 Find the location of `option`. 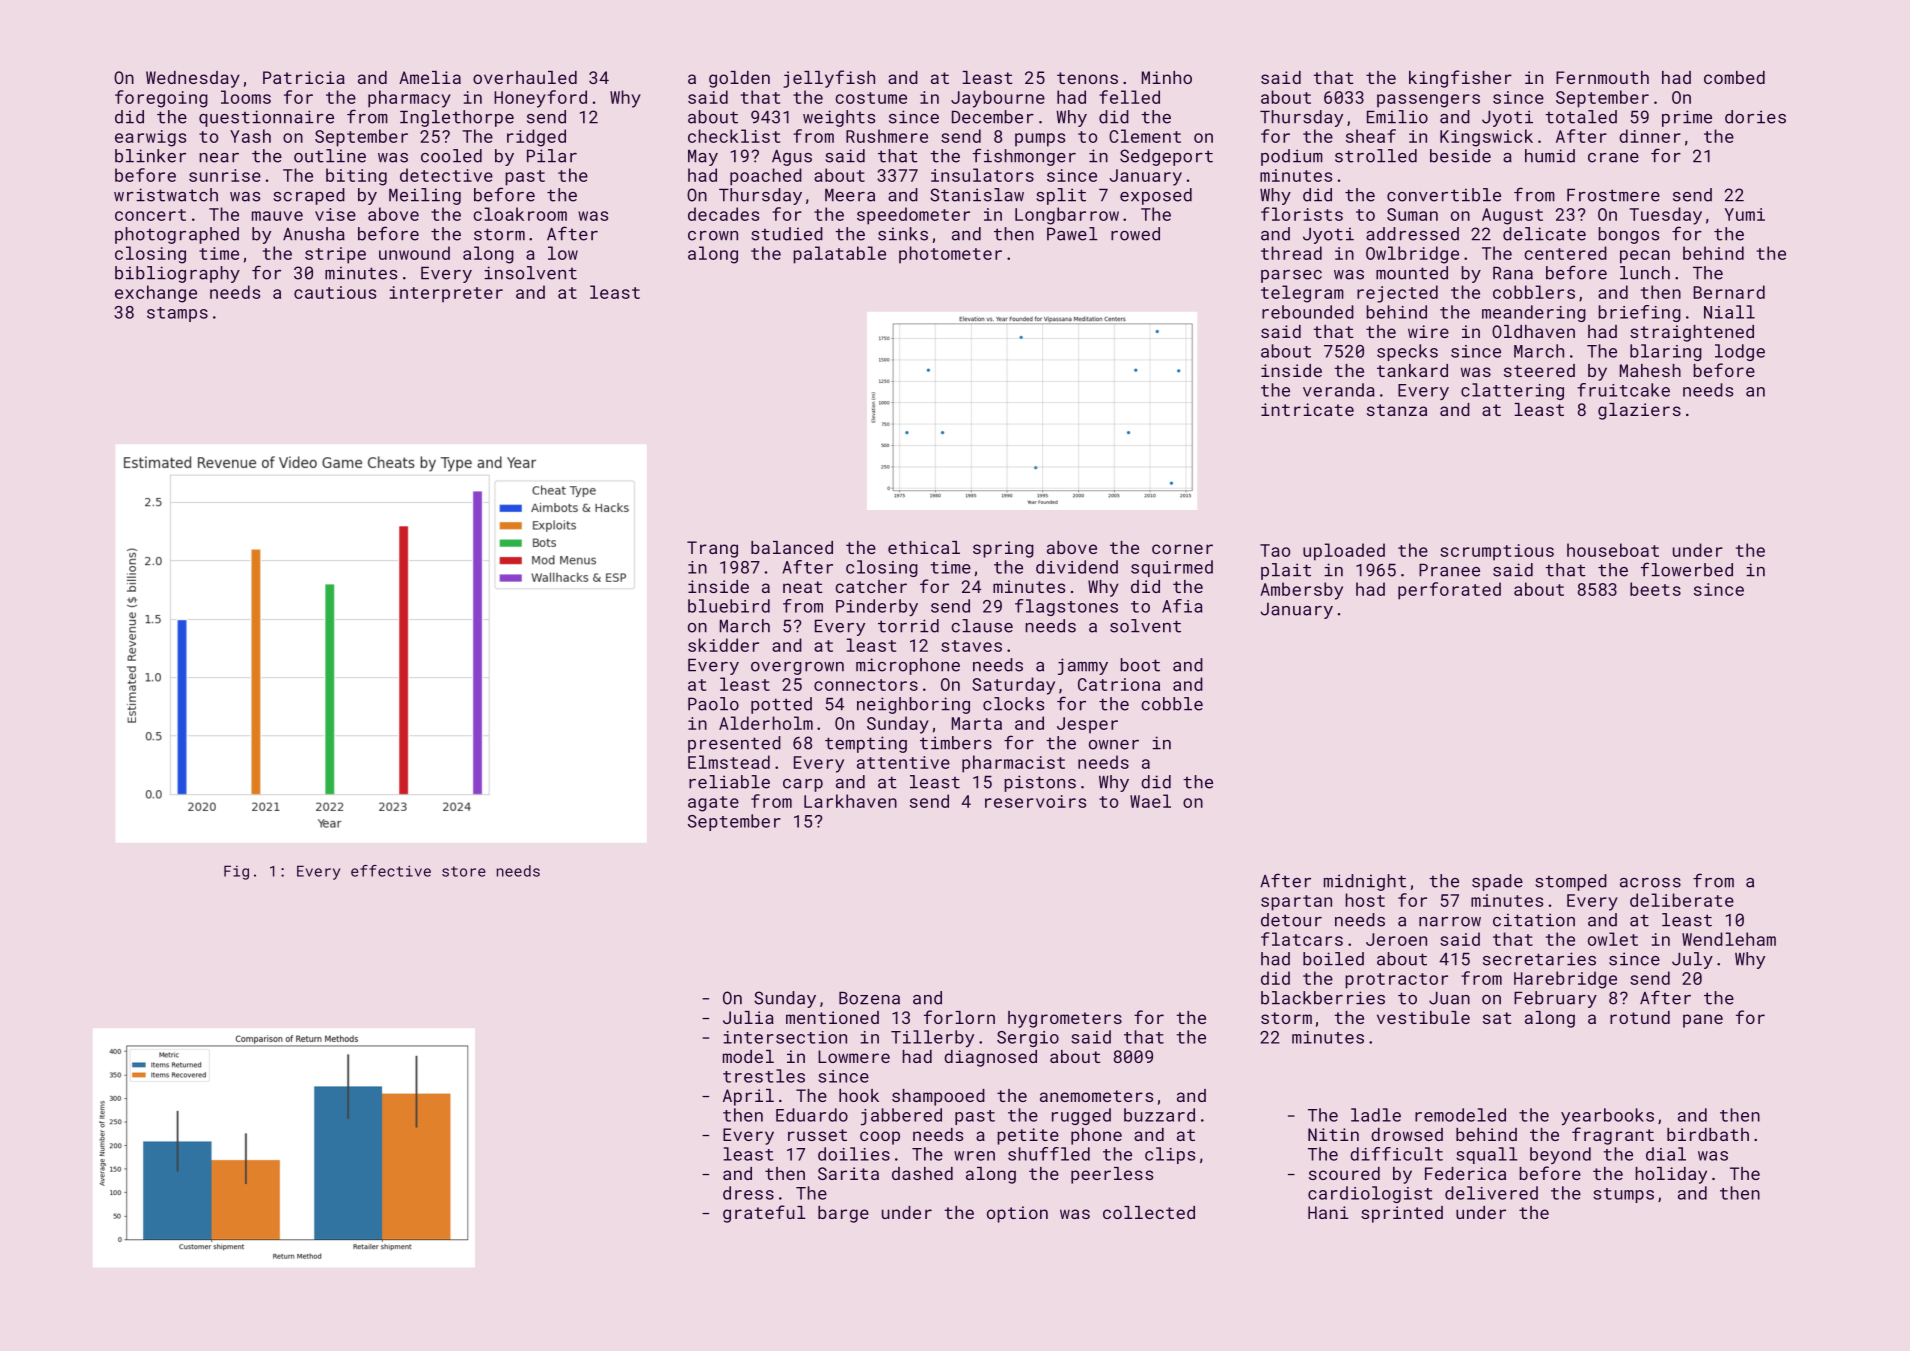

option is located at coordinates (1017, 1214).
